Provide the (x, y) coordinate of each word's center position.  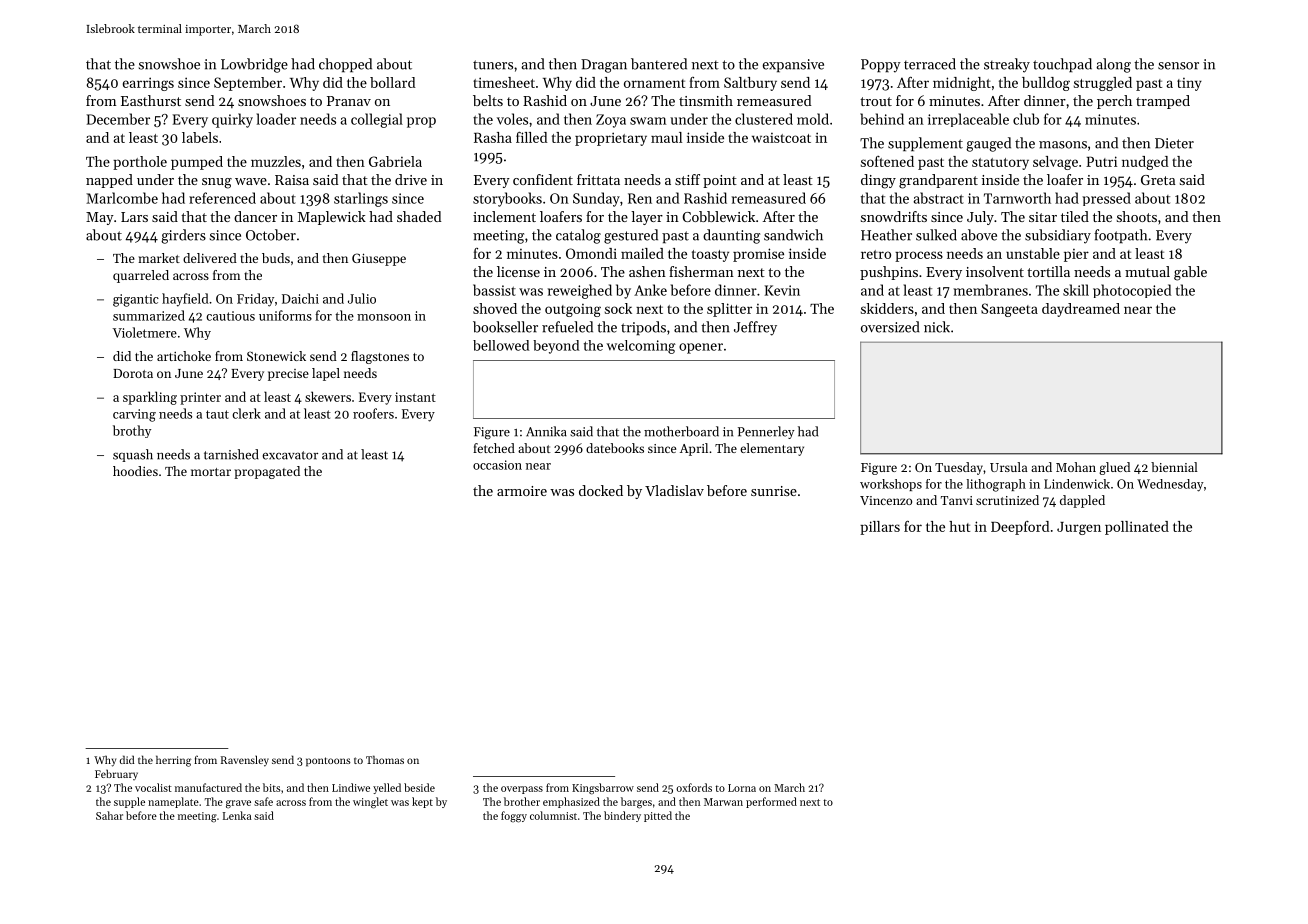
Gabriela (395, 161)
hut (959, 526)
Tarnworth (1017, 198)
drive (411, 179)
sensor (1178, 66)
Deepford (1020, 528)
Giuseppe (379, 259)
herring (173, 761)
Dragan (604, 66)
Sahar (109, 815)
